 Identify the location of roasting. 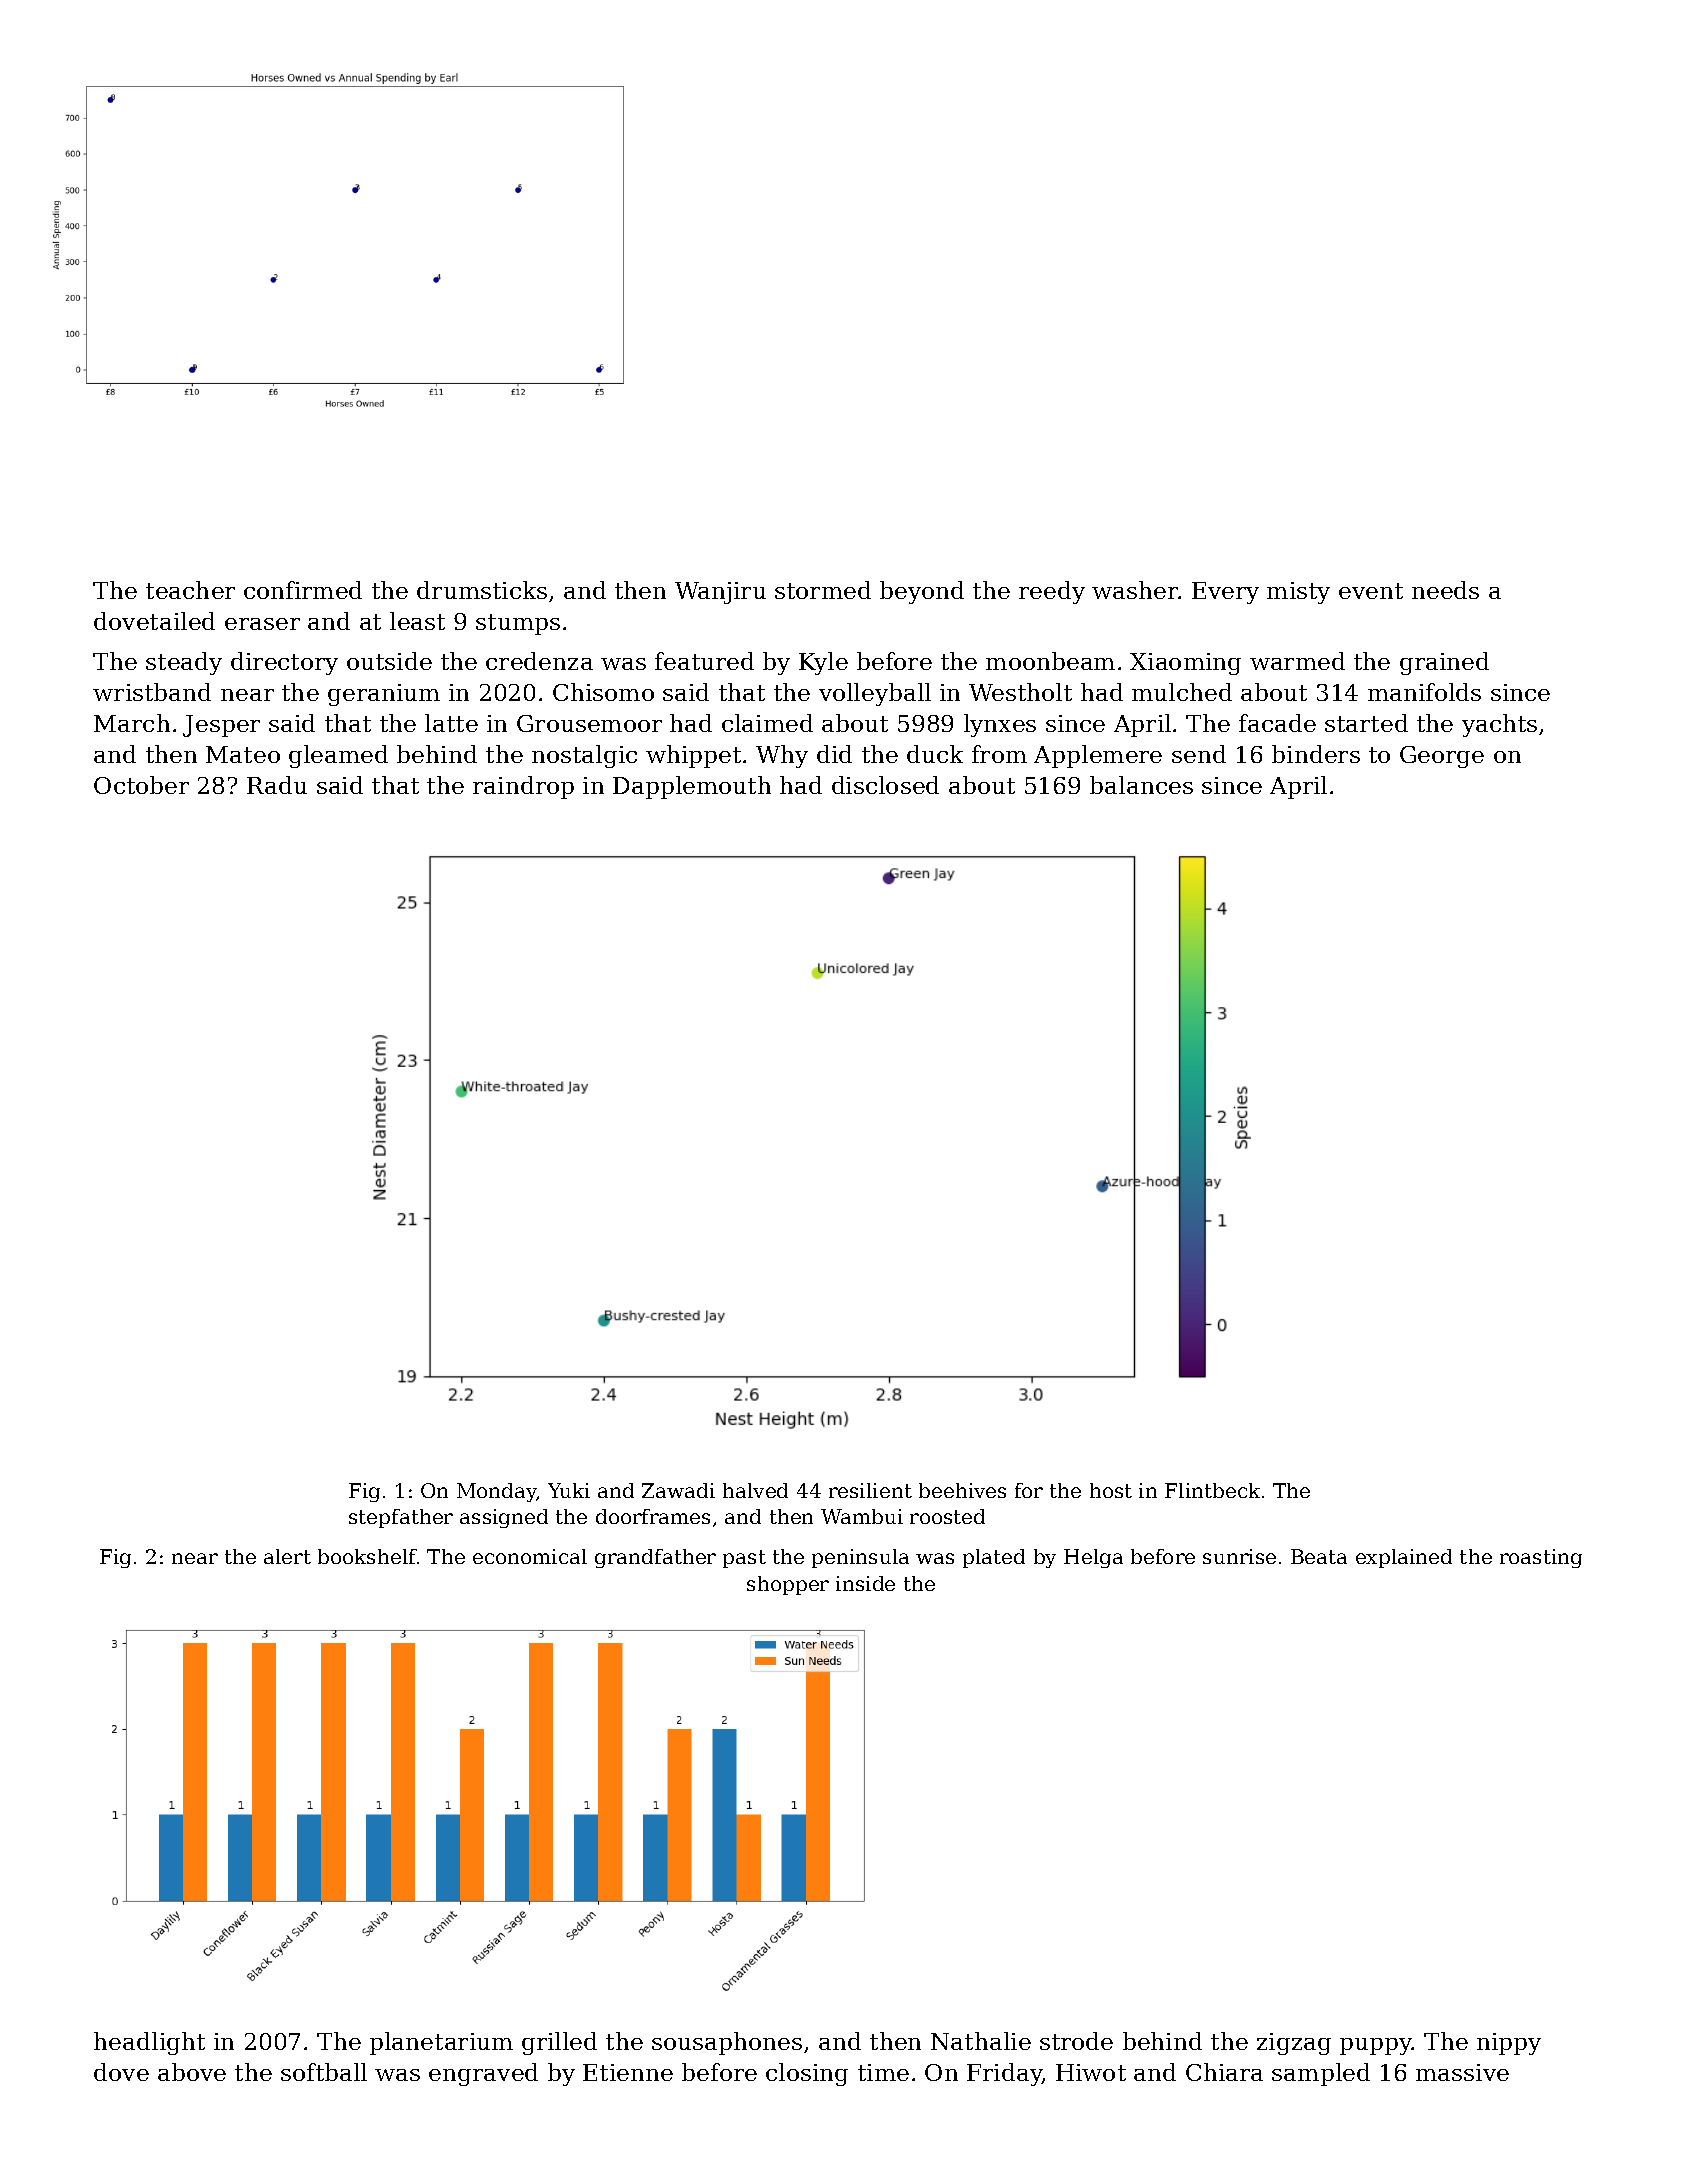
(1541, 1558).
